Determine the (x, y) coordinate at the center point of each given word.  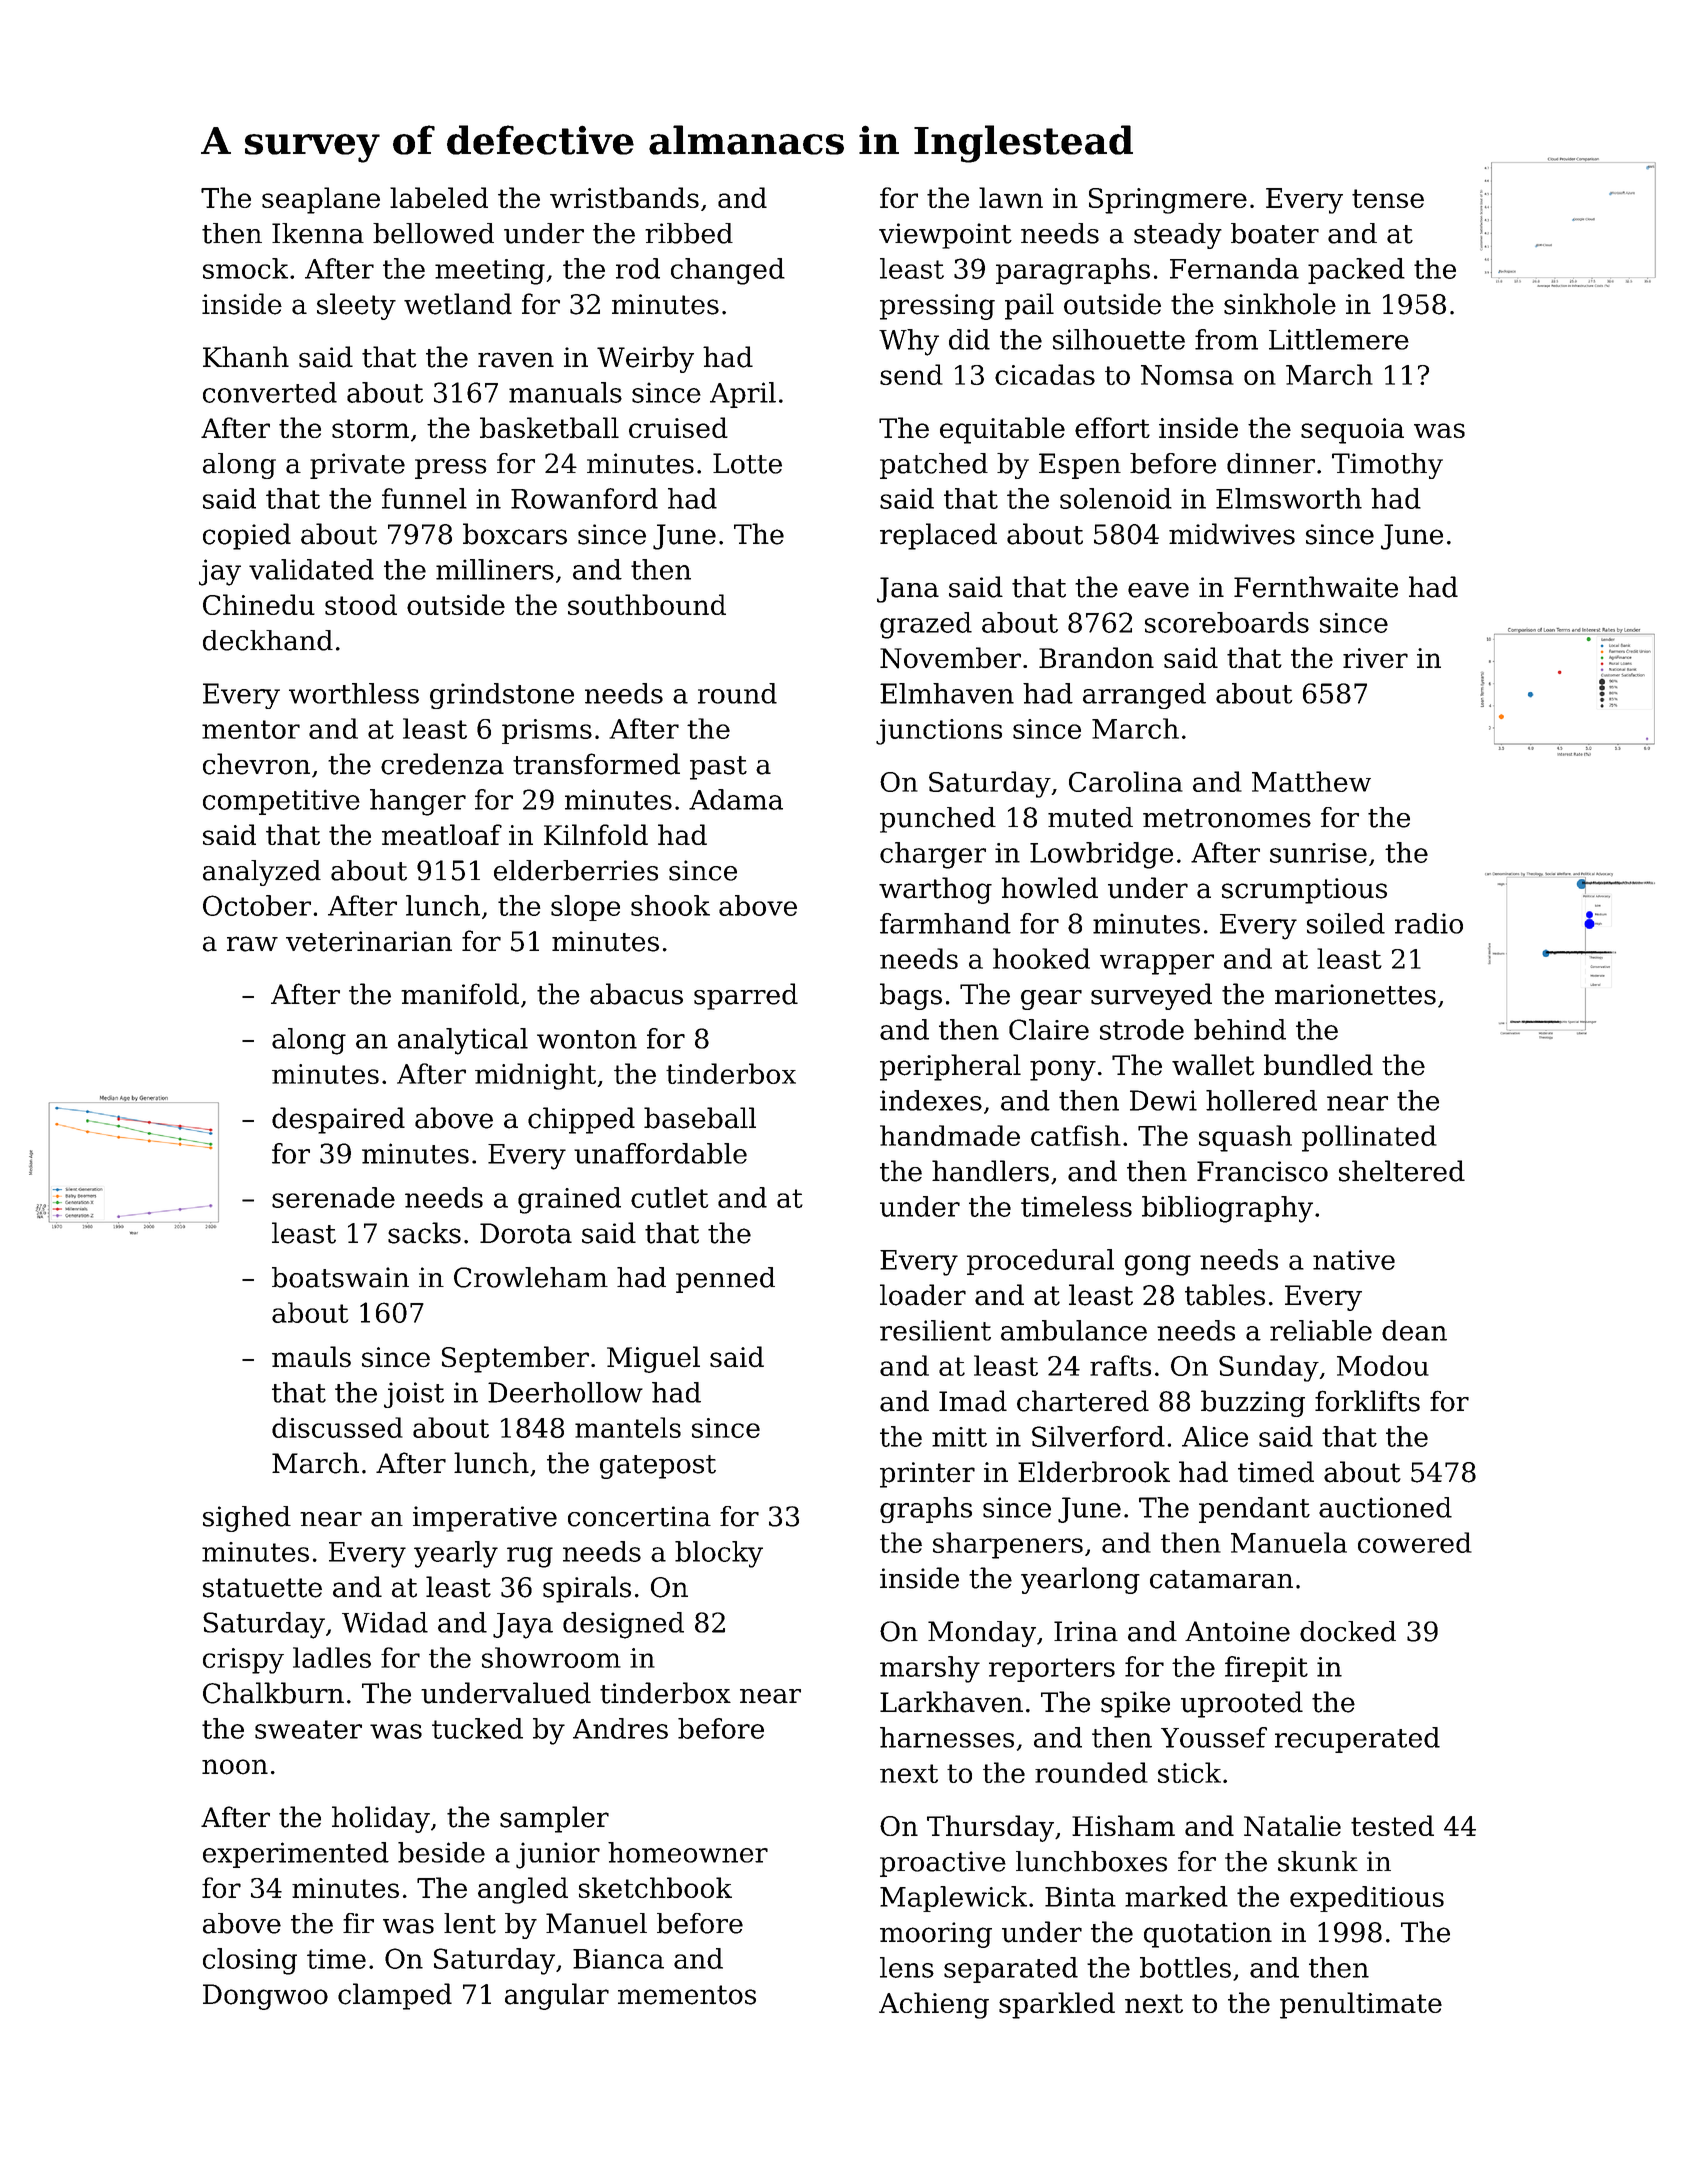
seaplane (321, 200)
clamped (395, 1996)
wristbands (624, 197)
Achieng (934, 2005)
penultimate (1361, 2005)
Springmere (1168, 201)
